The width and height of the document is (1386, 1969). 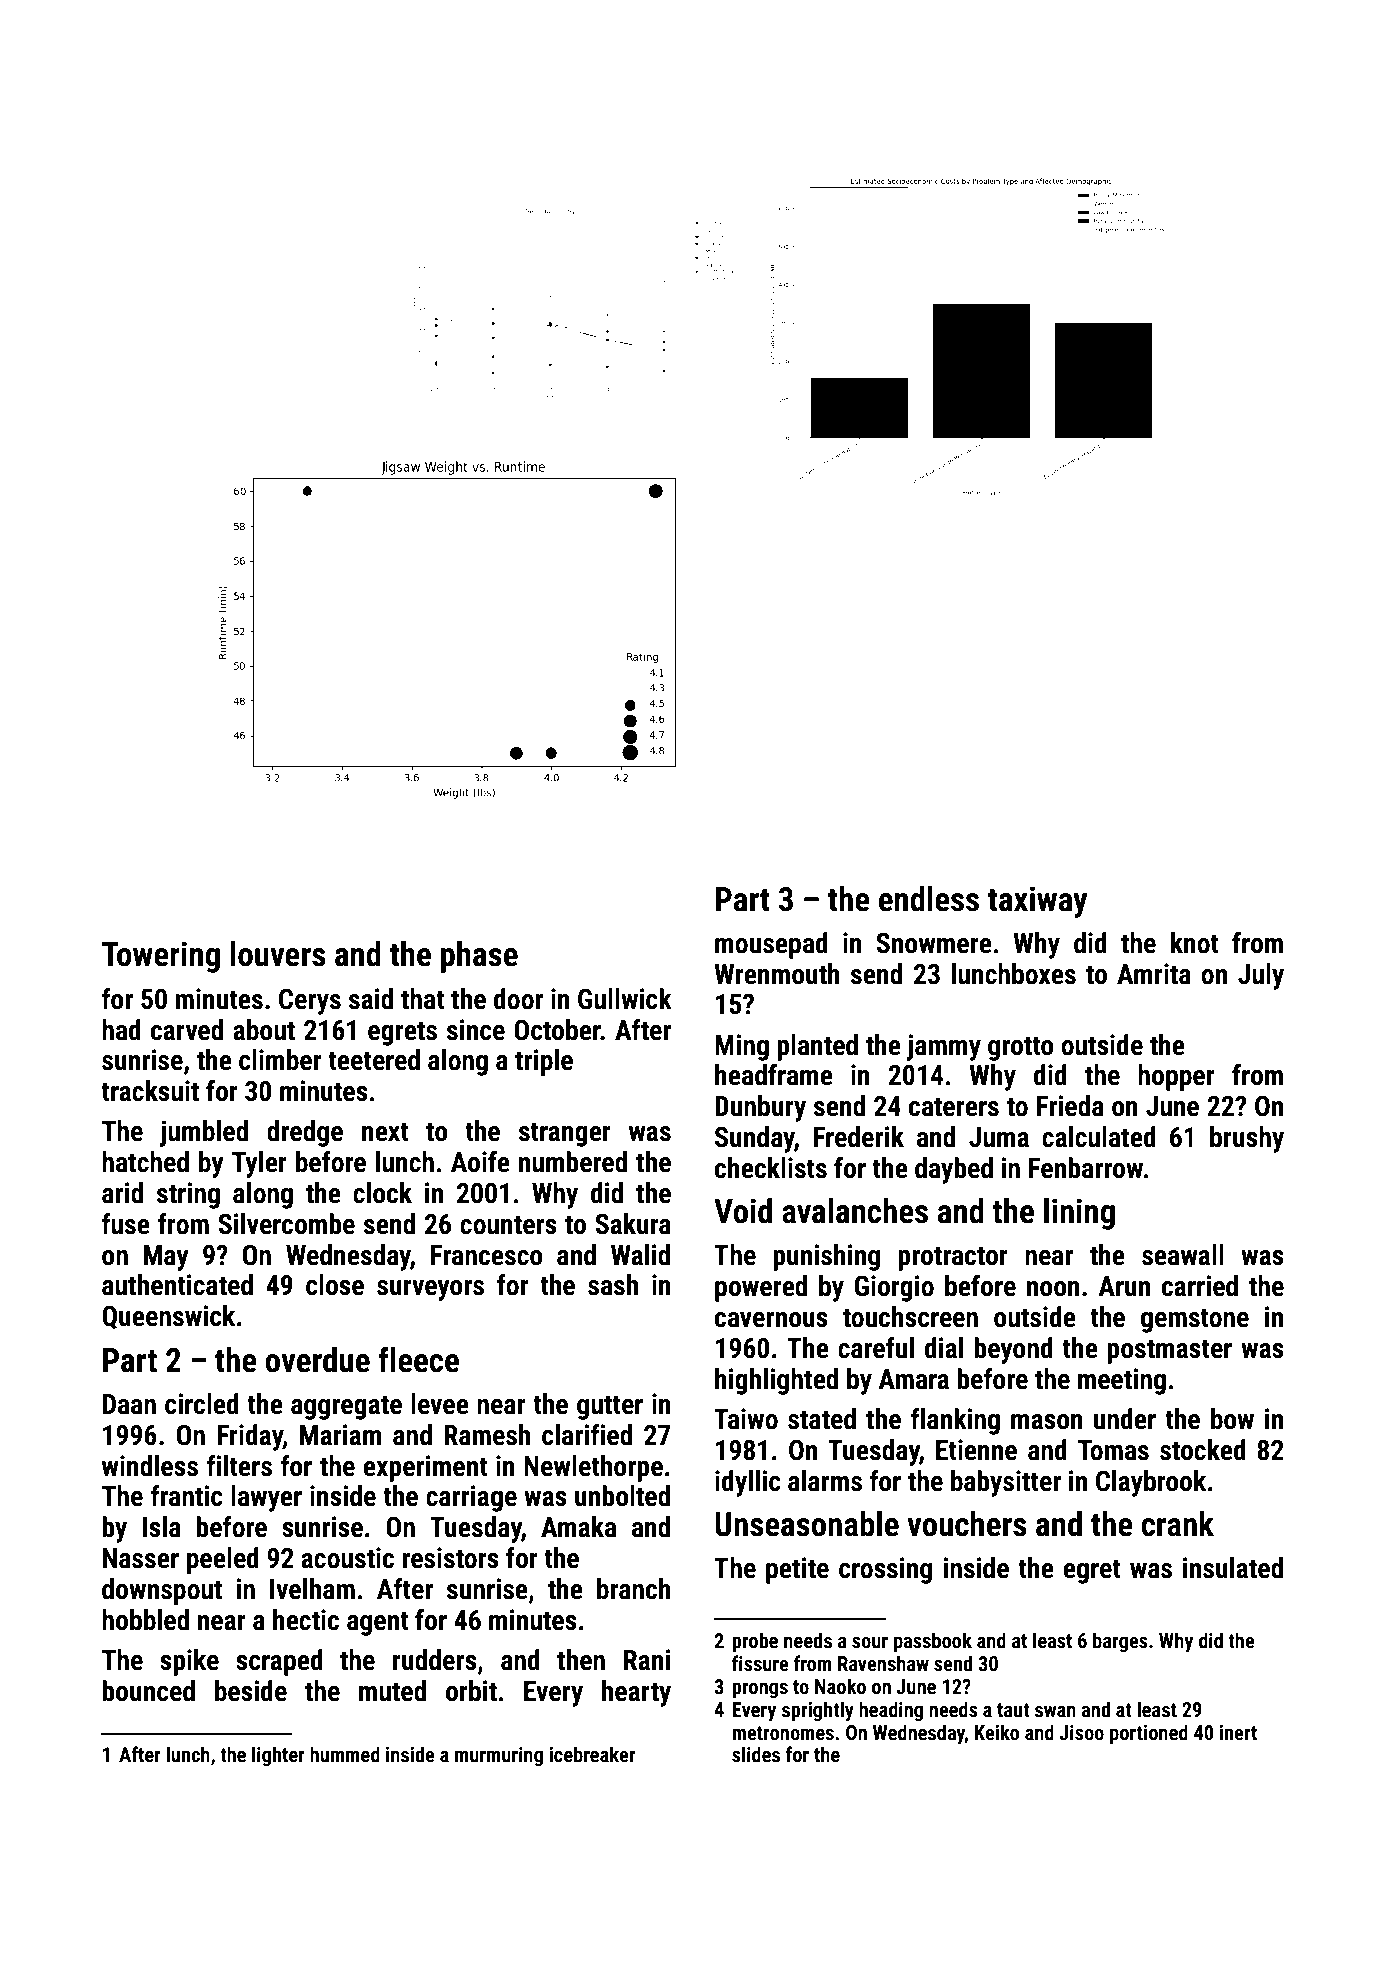 I want to click on noon, so click(x=1053, y=1289).
